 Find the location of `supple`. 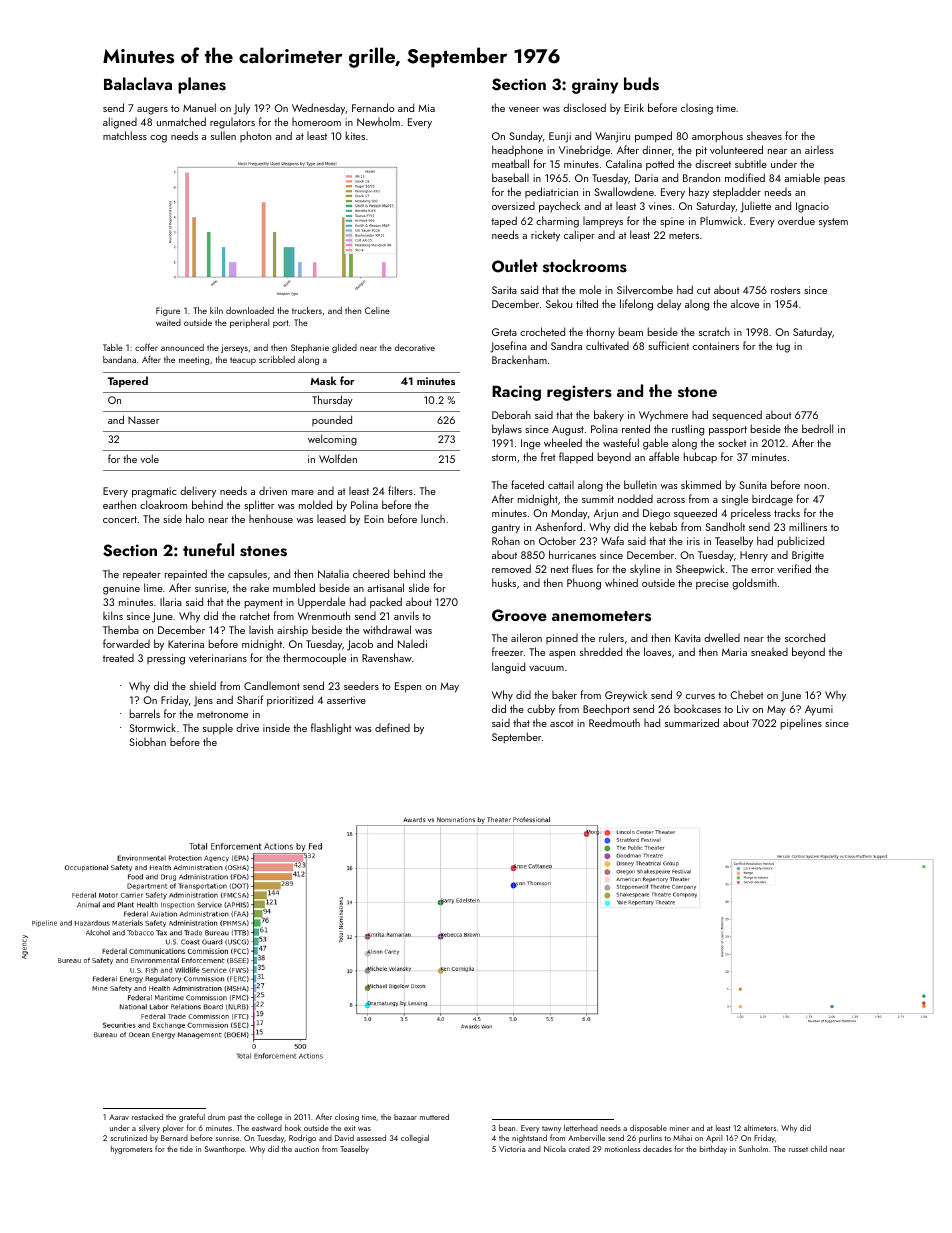

supple is located at coordinates (218, 729).
